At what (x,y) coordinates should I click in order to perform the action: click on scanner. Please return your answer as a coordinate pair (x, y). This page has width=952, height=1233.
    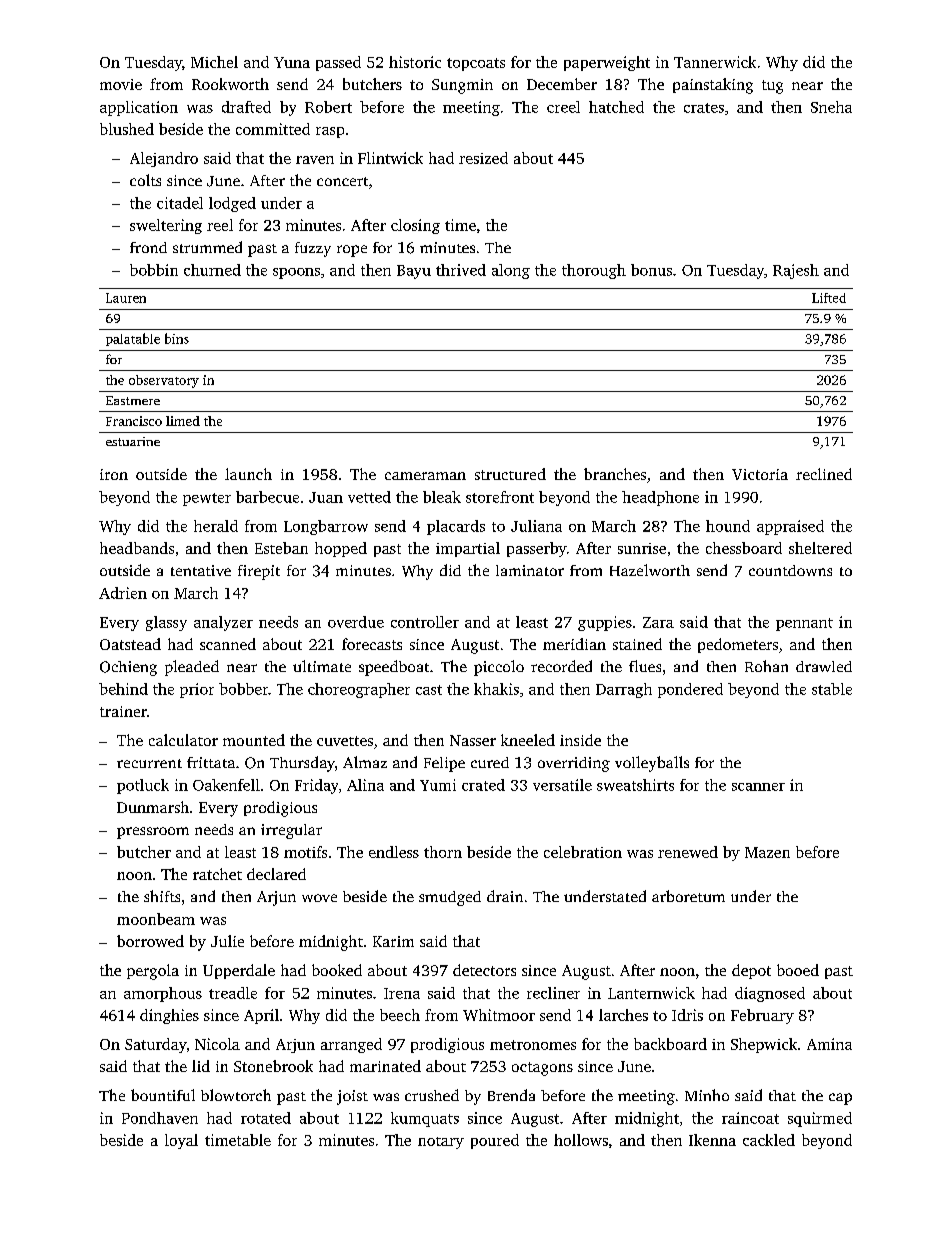
    Looking at the image, I should click on (758, 787).
